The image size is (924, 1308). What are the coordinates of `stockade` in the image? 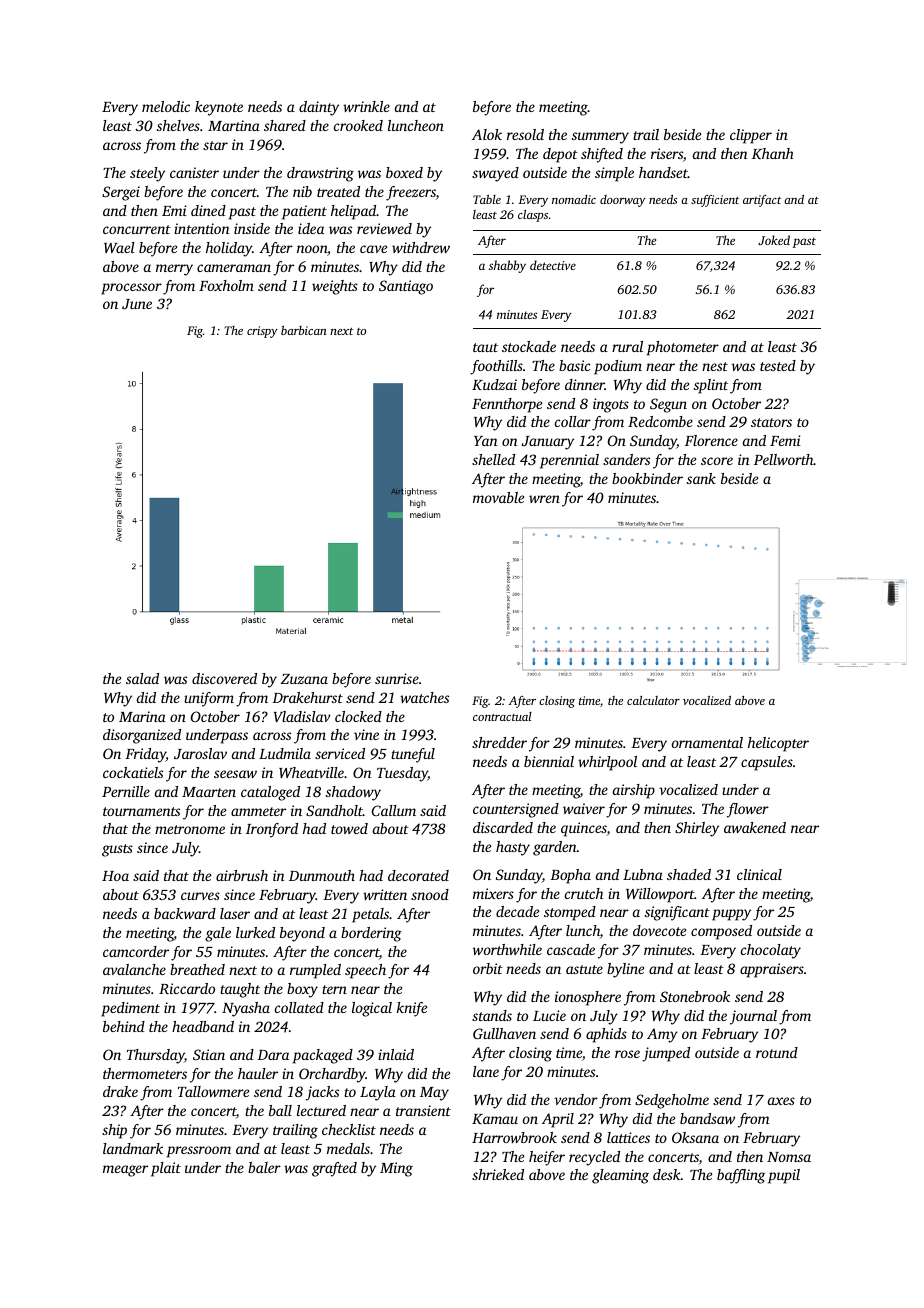 It's located at (529, 346).
